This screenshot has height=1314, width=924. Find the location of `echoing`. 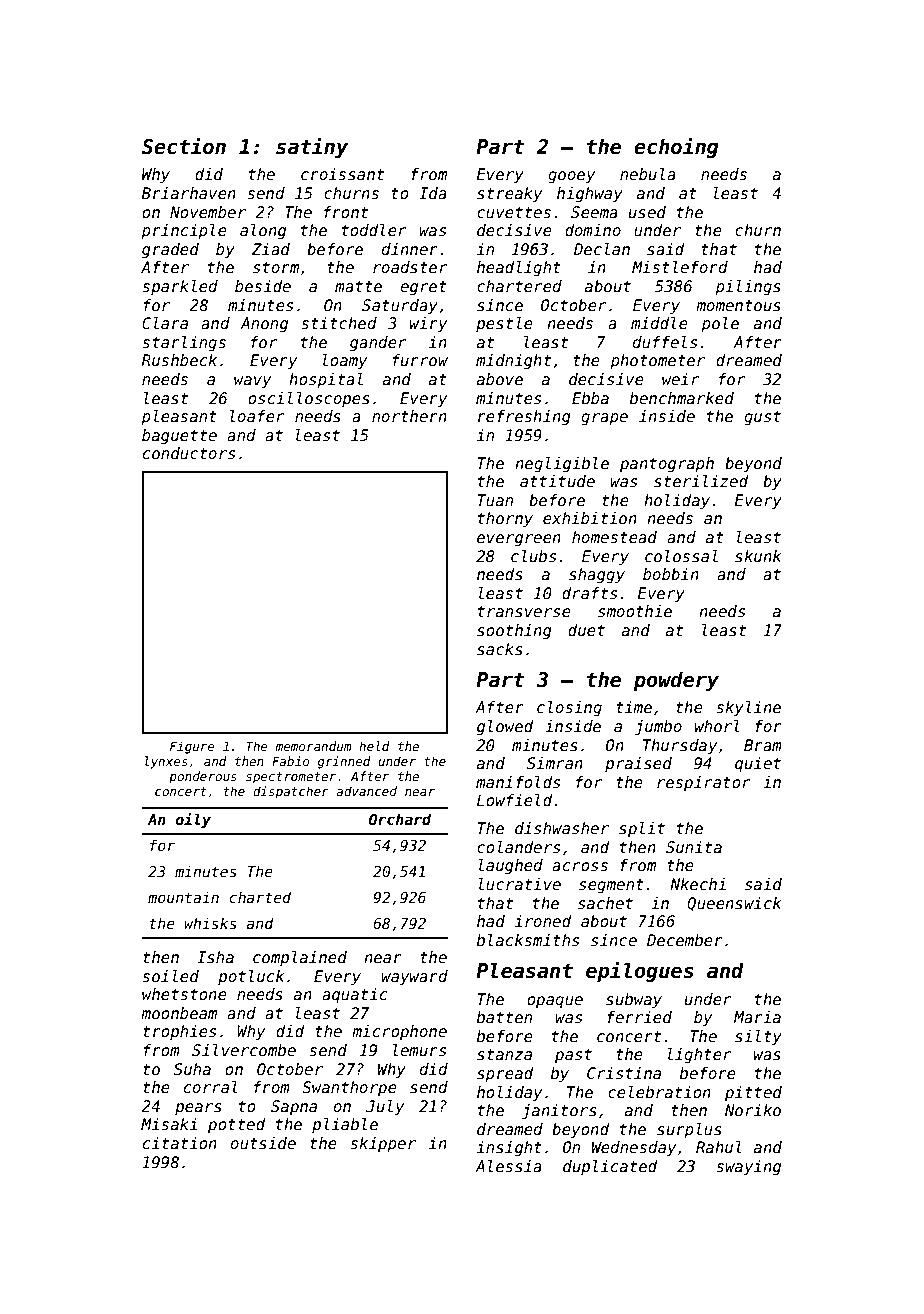

echoing is located at coordinates (676, 147).
